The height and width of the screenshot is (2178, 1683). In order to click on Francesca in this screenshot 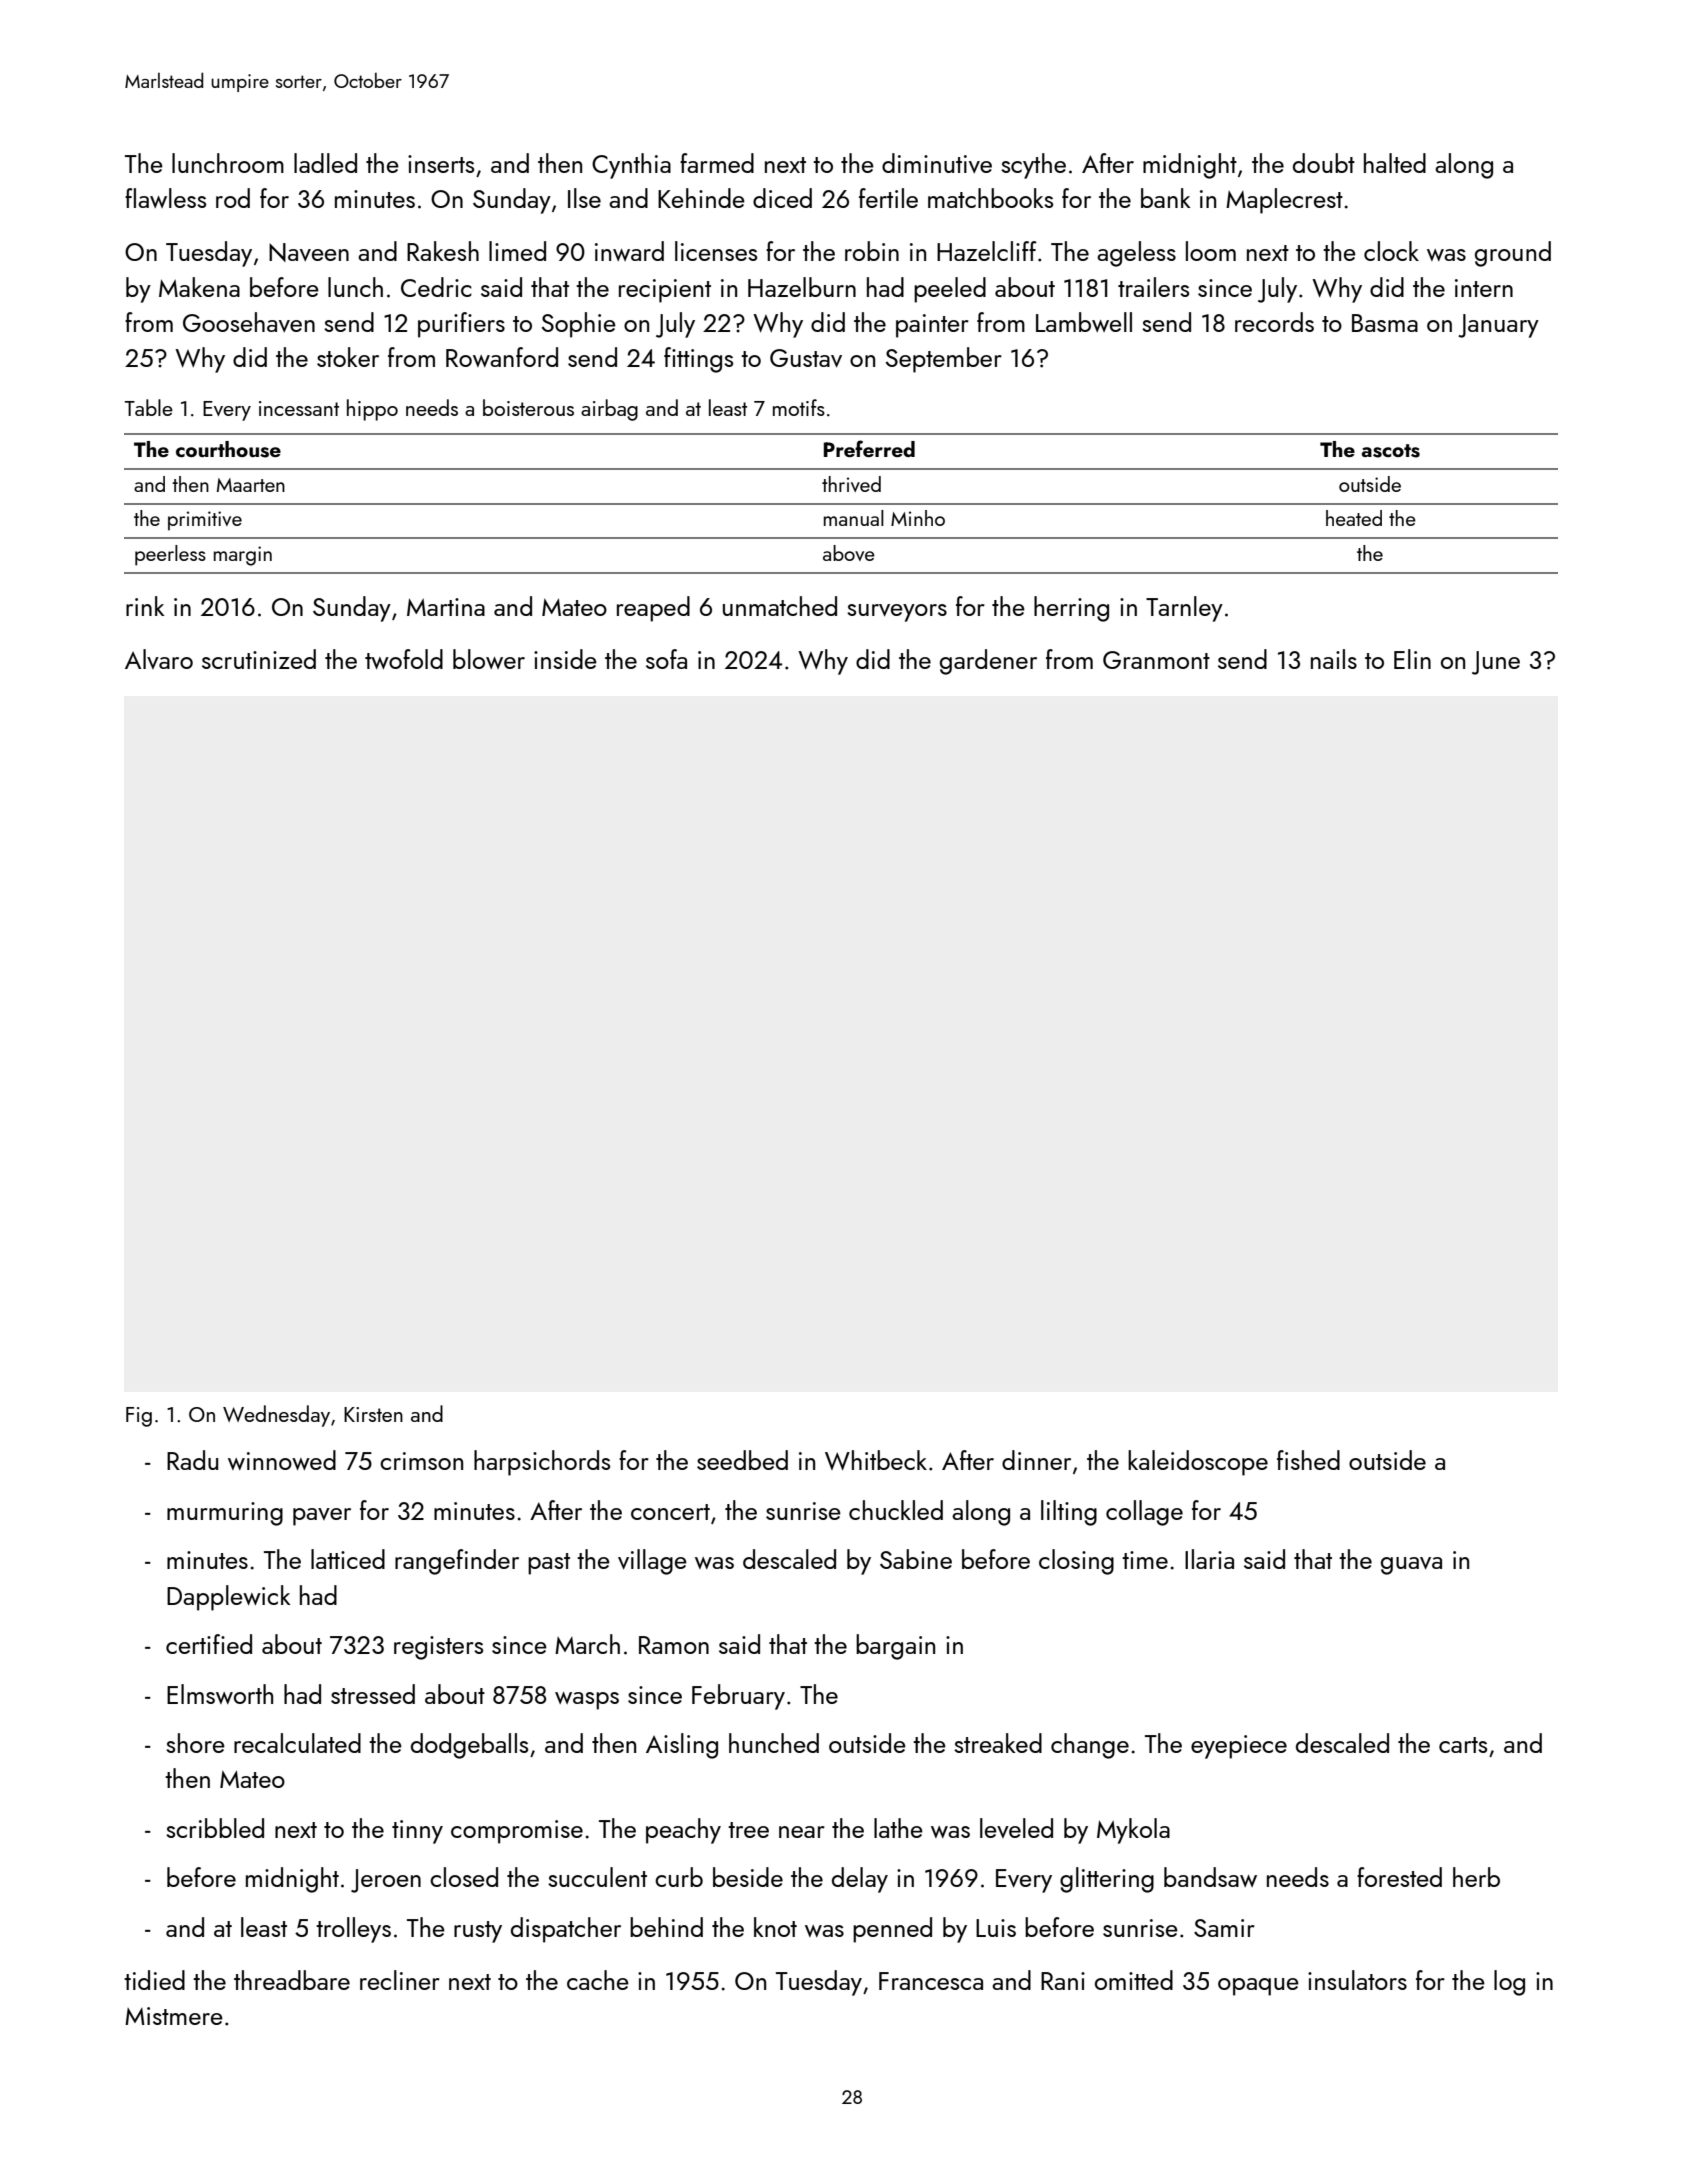, I will do `click(931, 1981)`.
